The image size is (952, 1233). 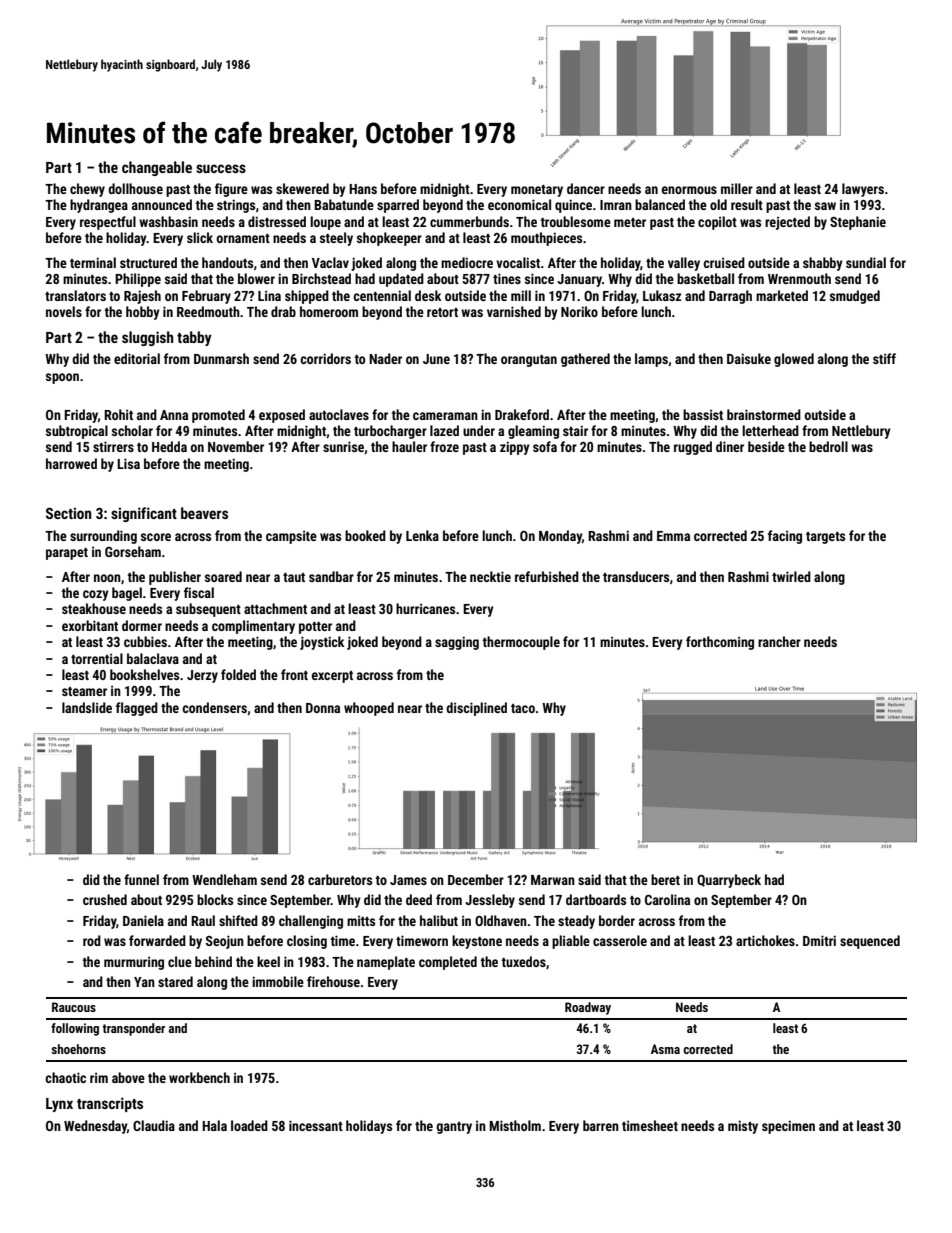 What do you see at coordinates (863, 190) in the screenshot?
I see `lawyers` at bounding box center [863, 190].
